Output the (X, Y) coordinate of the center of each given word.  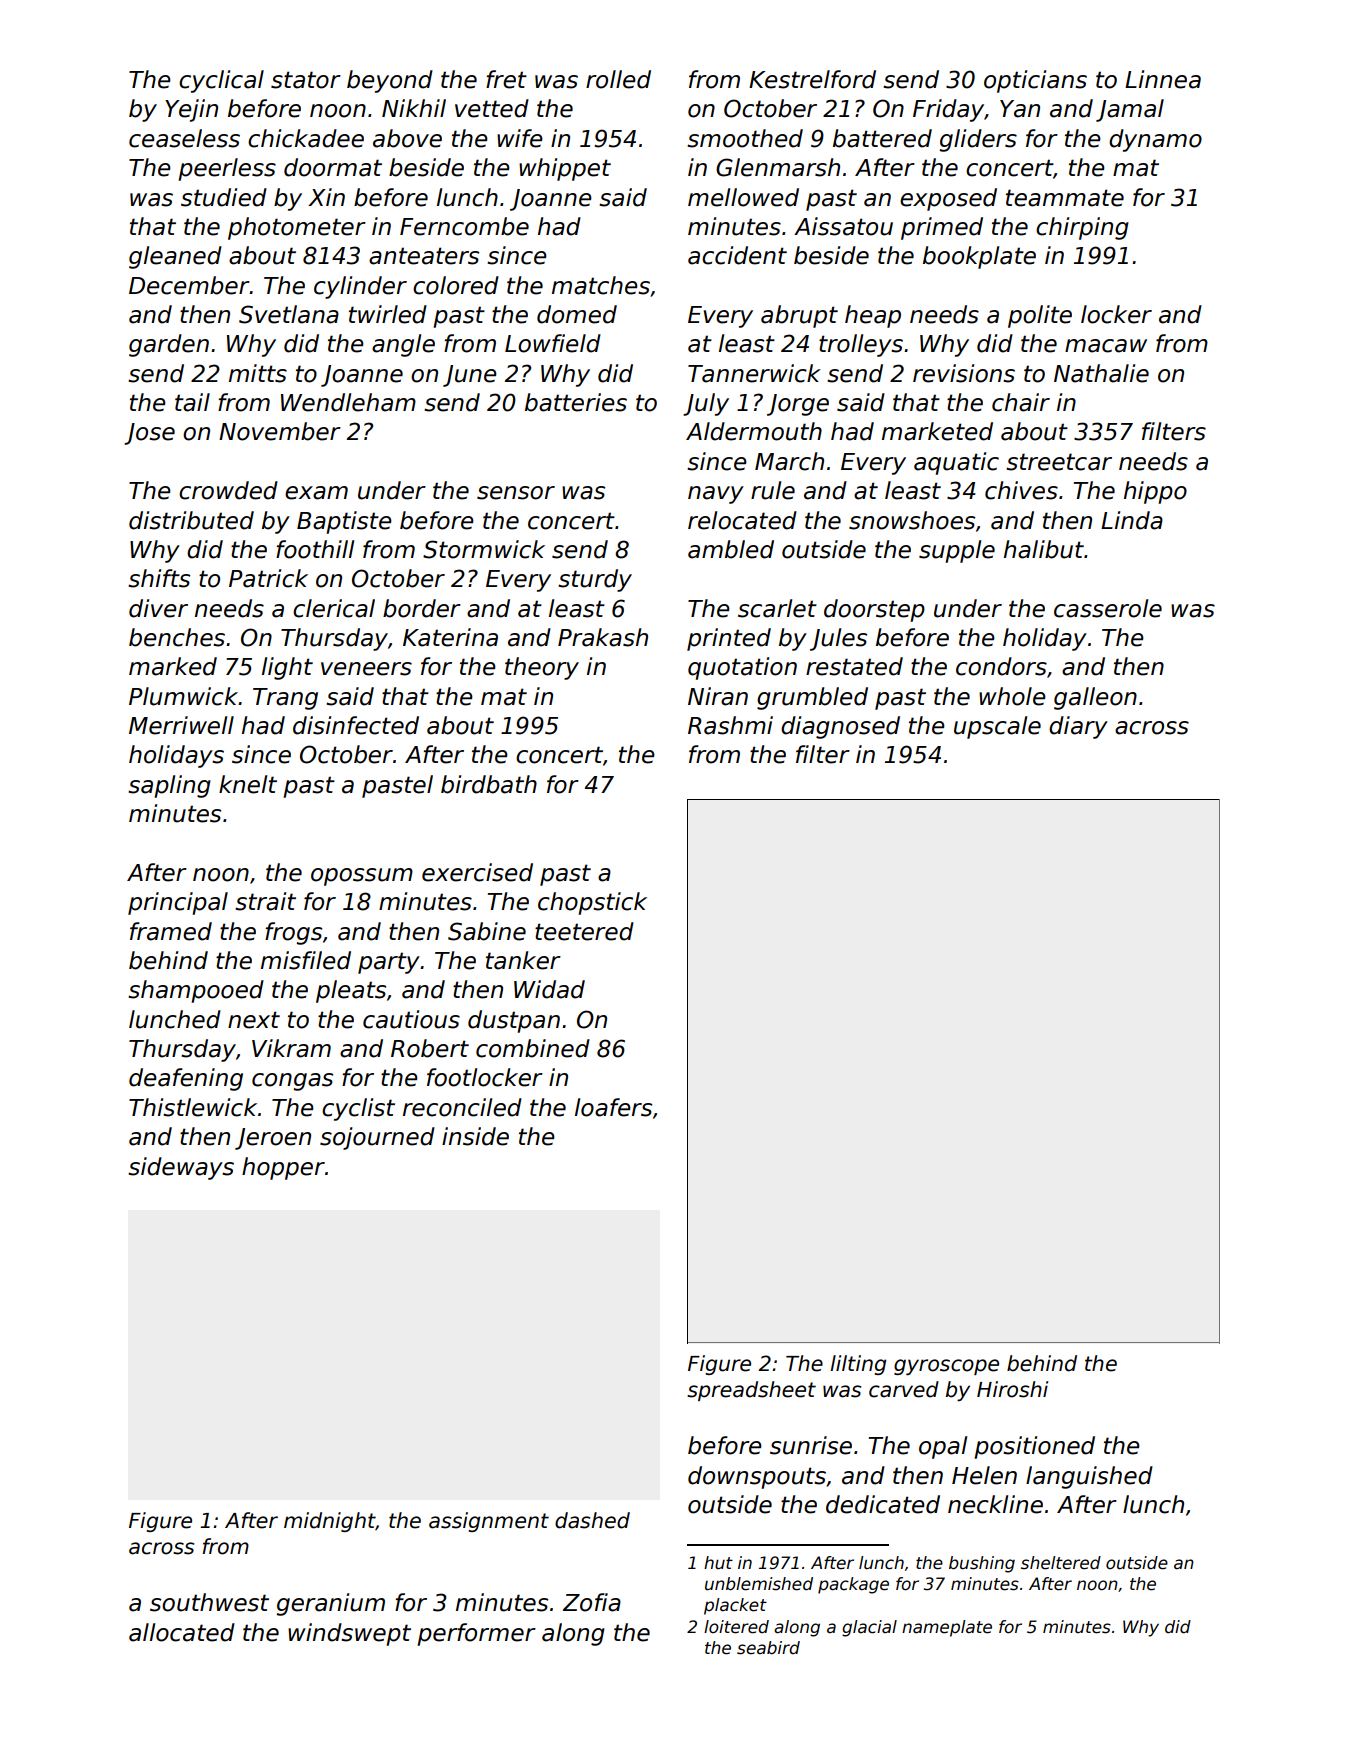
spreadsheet (751, 1391)
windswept (349, 1634)
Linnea (1163, 79)
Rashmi (730, 725)
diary (1078, 727)
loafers (613, 1107)
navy (716, 495)
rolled (618, 79)
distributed (191, 520)
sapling (169, 786)
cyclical (221, 81)
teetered (584, 931)
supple (957, 551)
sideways (181, 1168)
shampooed (196, 991)
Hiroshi (1012, 1389)
